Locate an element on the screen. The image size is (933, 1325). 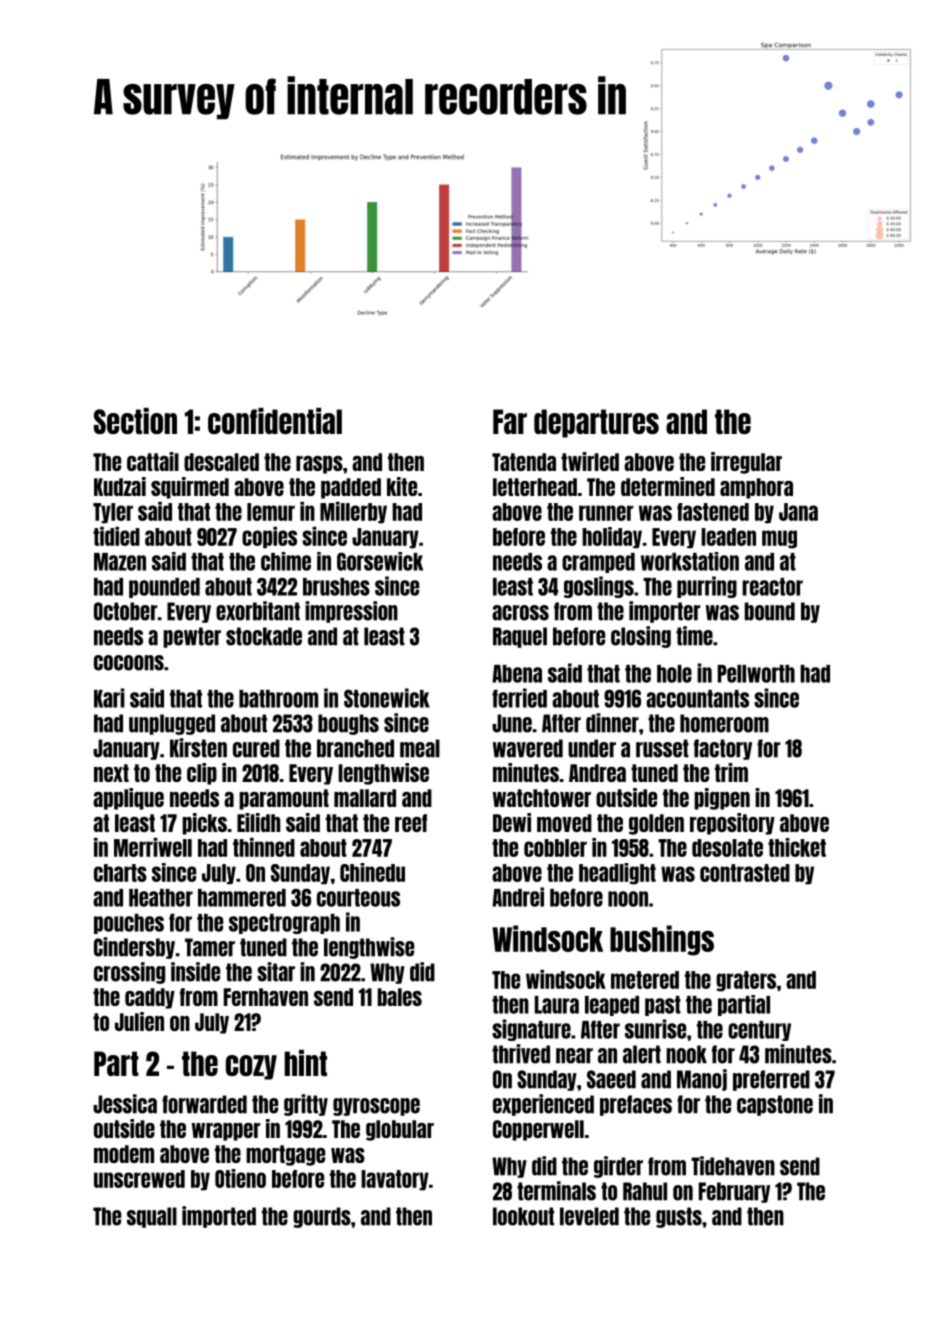
confidential is located at coordinates (275, 421).
